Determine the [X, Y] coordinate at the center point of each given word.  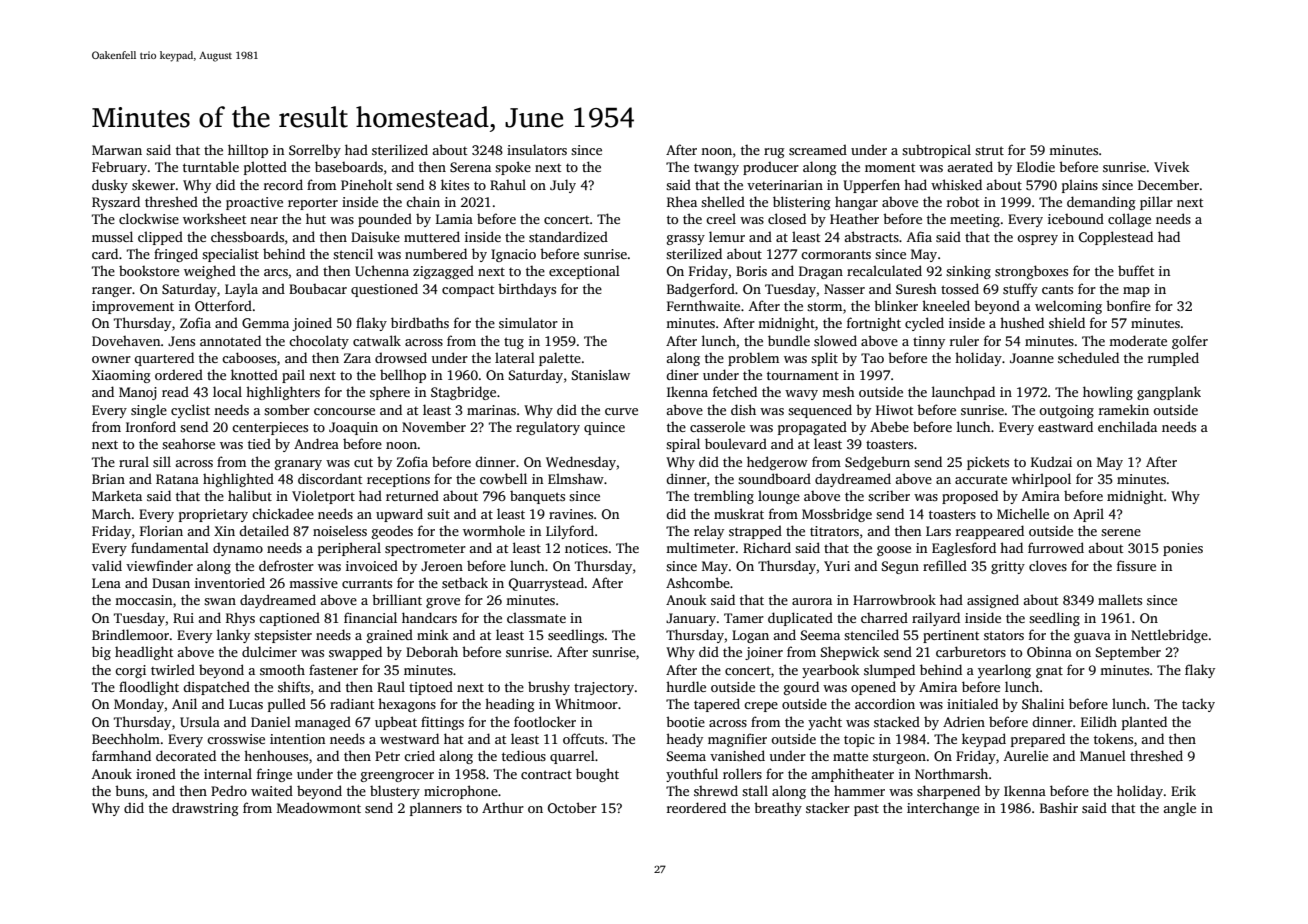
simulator [528, 322]
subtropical [936, 151]
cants [1057, 289]
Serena [470, 167]
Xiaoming [121, 376]
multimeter [700, 547]
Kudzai [1051, 461]
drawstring [205, 809]
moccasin [143, 600]
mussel [112, 236]
